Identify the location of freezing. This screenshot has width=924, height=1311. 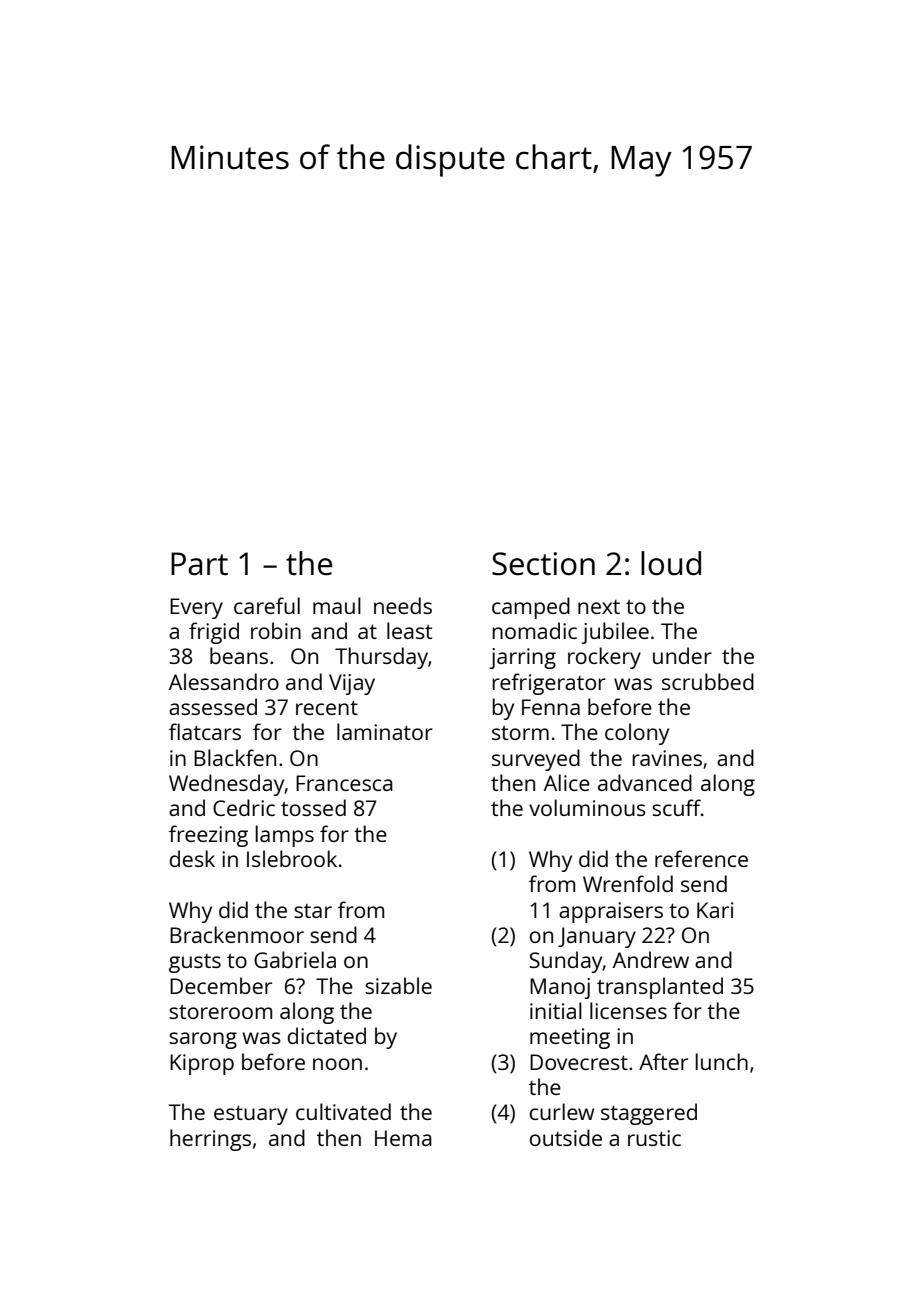
(208, 836).
